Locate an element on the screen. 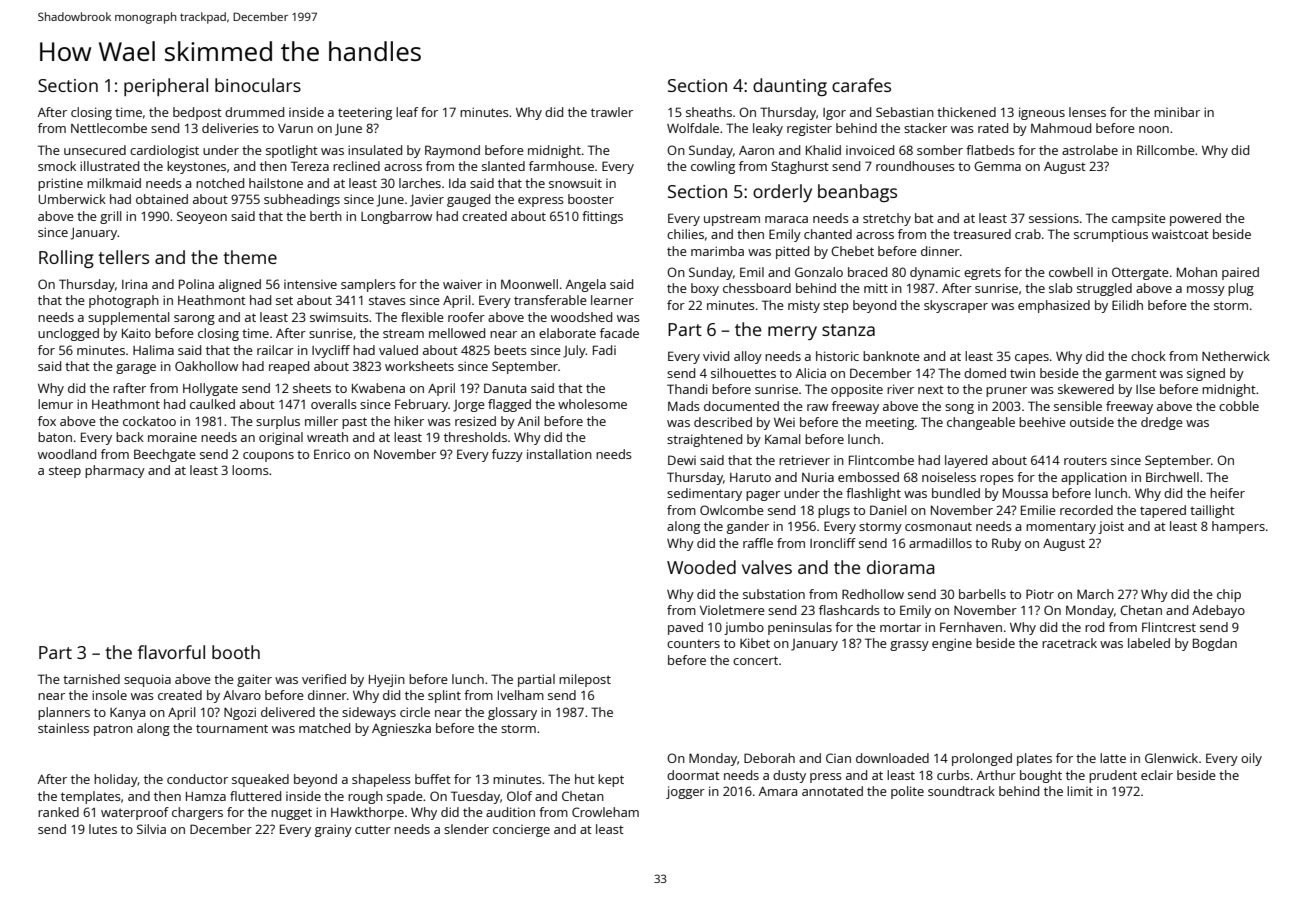 Image resolution: width=1308 pixels, height=924 pixels. Wooded is located at coordinates (701, 567).
